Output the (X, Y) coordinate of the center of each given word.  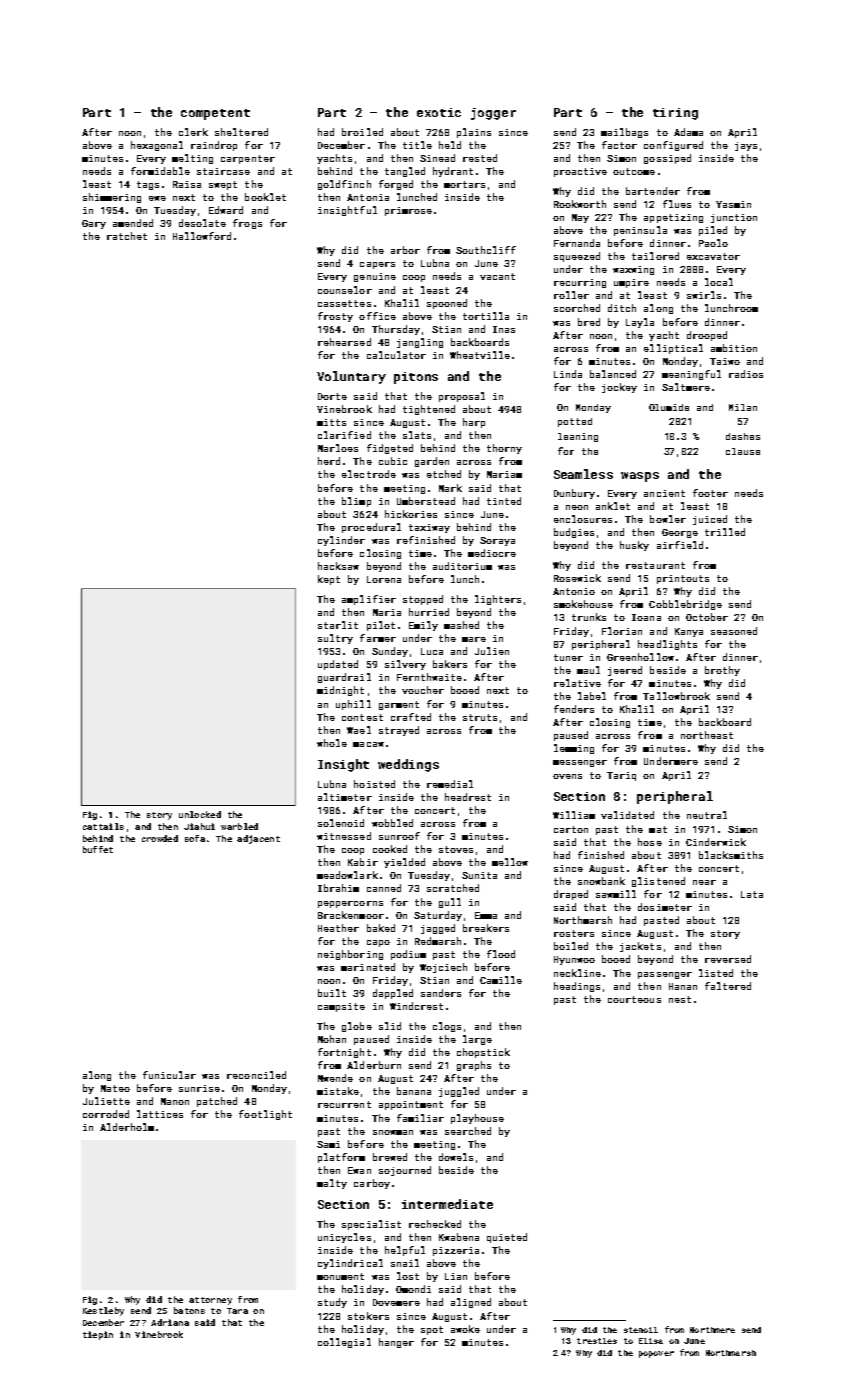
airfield (680, 545)
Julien (492, 651)
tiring (675, 114)
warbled (239, 826)
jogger (493, 114)
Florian (622, 631)
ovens (567, 776)
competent (215, 114)
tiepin (98, 1335)
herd (329, 461)
